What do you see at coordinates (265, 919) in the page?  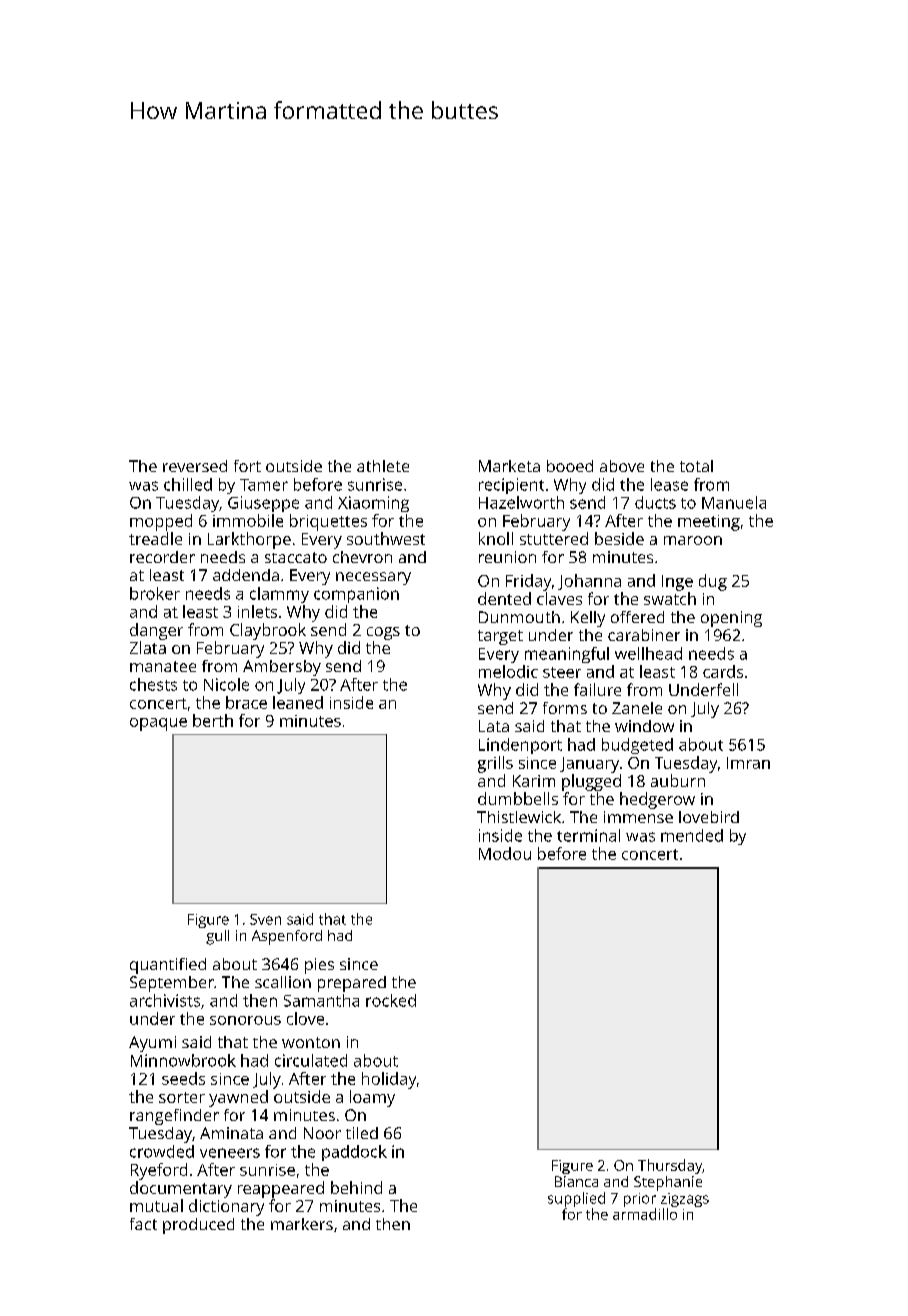 I see `Sven` at bounding box center [265, 919].
